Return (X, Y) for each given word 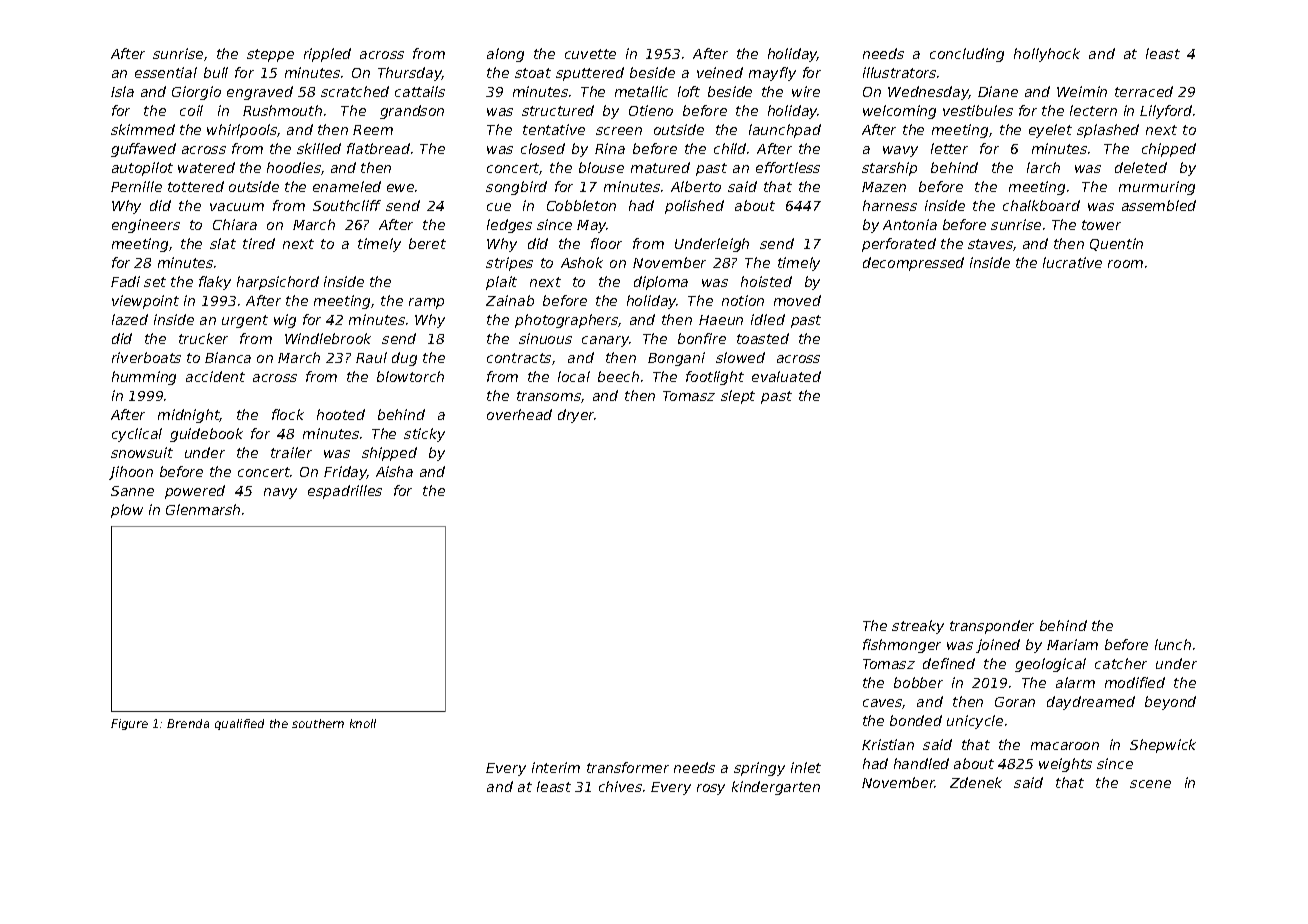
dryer (576, 416)
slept (738, 397)
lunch (1173, 644)
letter (949, 148)
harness (890, 205)
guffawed (143, 150)
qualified (239, 724)
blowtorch (410, 376)
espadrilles (345, 492)
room (1125, 264)
